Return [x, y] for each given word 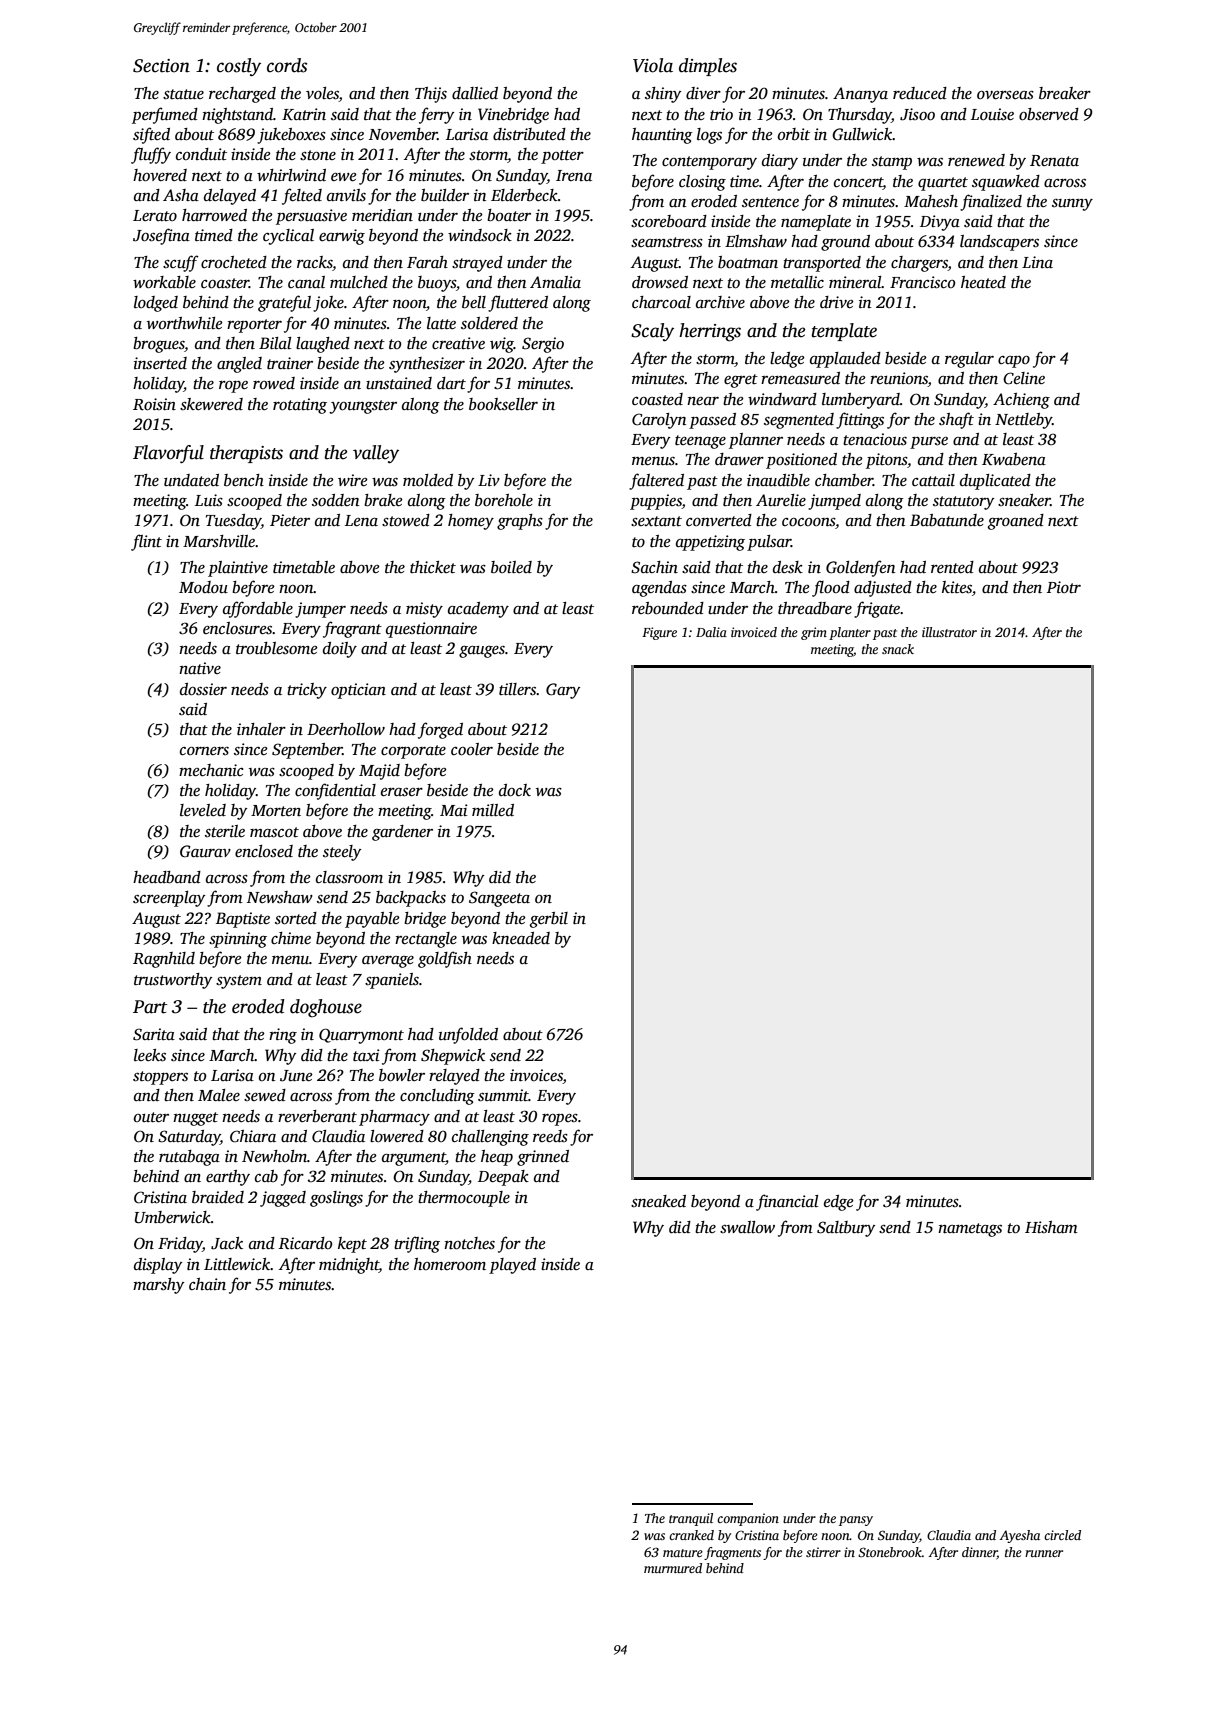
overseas [1005, 95]
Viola [653, 65]
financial [787, 1202]
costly [239, 67]
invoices [536, 1076]
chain [207, 1284]
